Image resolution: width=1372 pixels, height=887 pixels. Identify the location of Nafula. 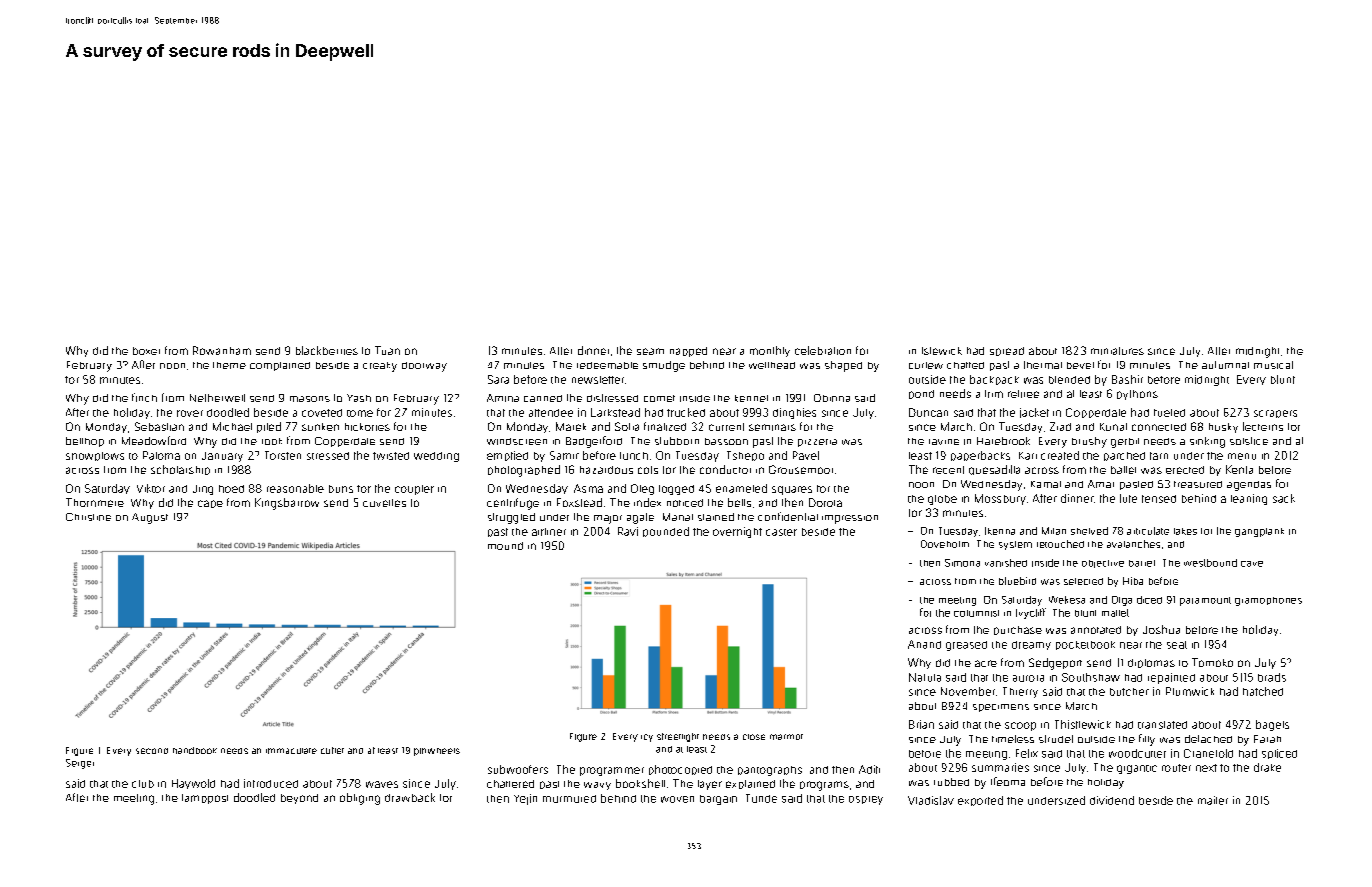
(925, 677).
